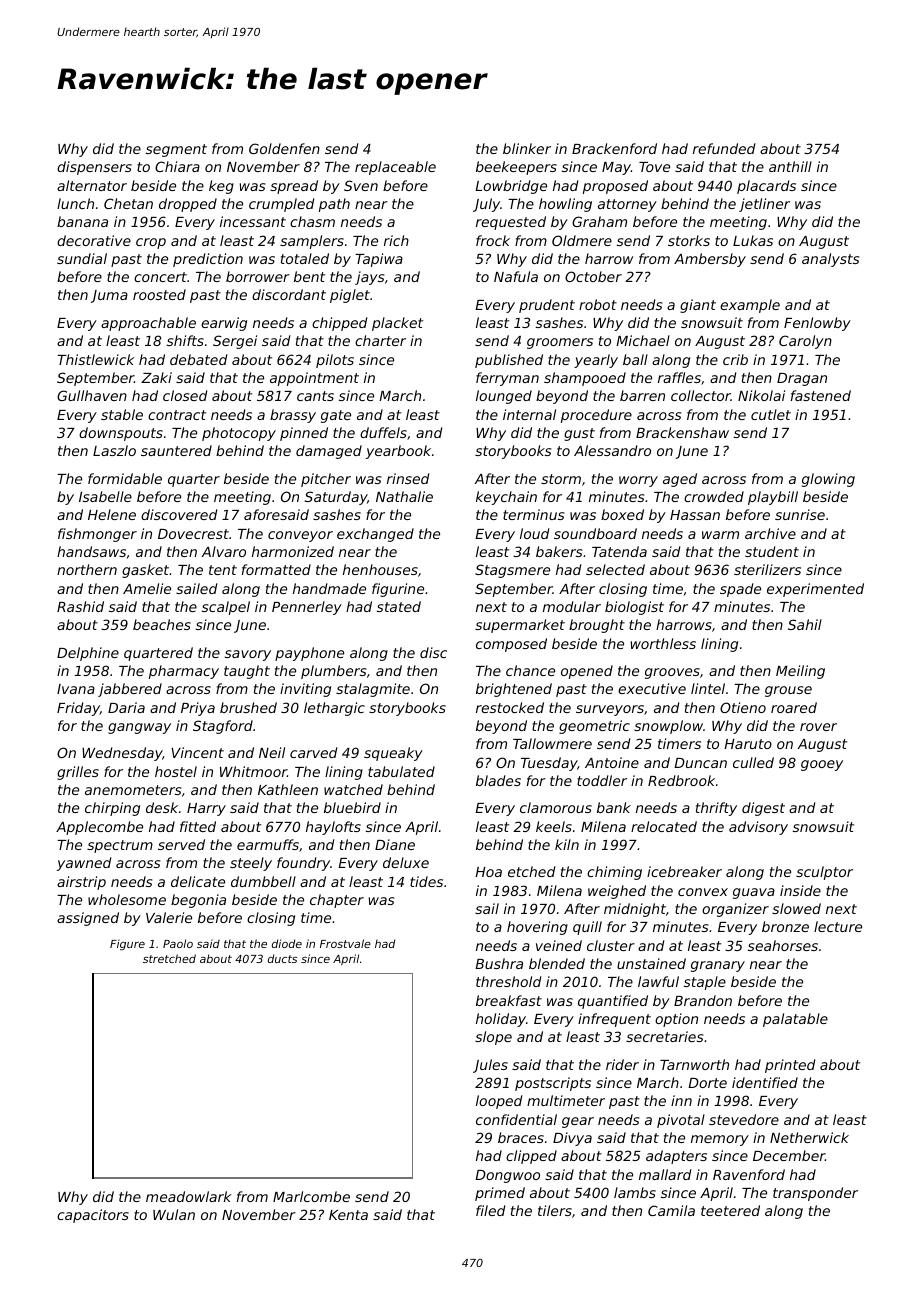 The width and height of the page is (924, 1308). What do you see at coordinates (188, 1196) in the page?
I see `meadowlark` at bounding box center [188, 1196].
